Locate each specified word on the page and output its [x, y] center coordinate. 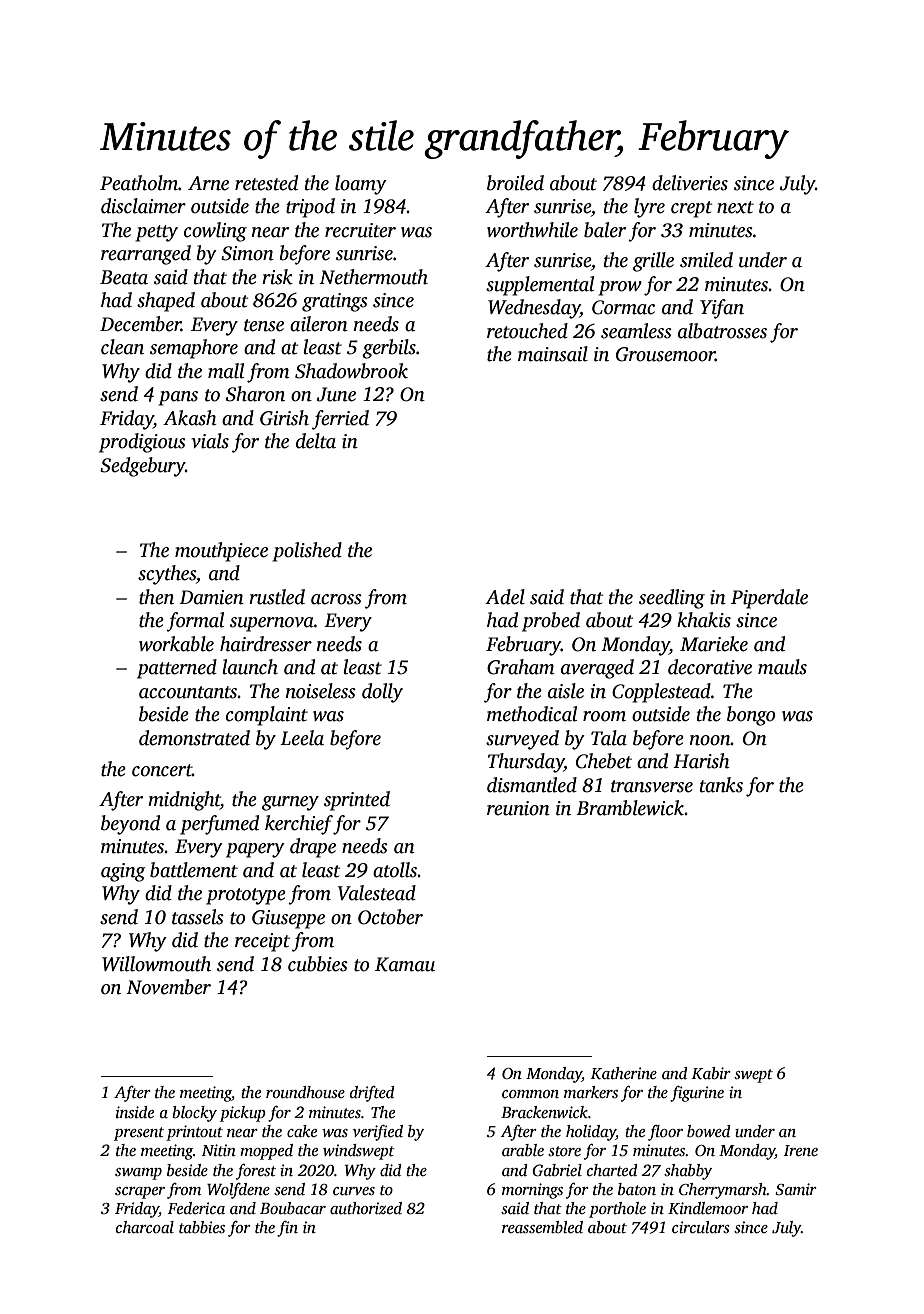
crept [691, 209]
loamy [361, 185]
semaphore [194, 349]
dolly [382, 693]
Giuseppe [288, 919]
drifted [372, 1094]
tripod [310, 208]
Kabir [711, 1073]
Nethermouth [373, 277]
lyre [649, 208]
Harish [701, 761]
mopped [266, 1152]
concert [162, 770]
